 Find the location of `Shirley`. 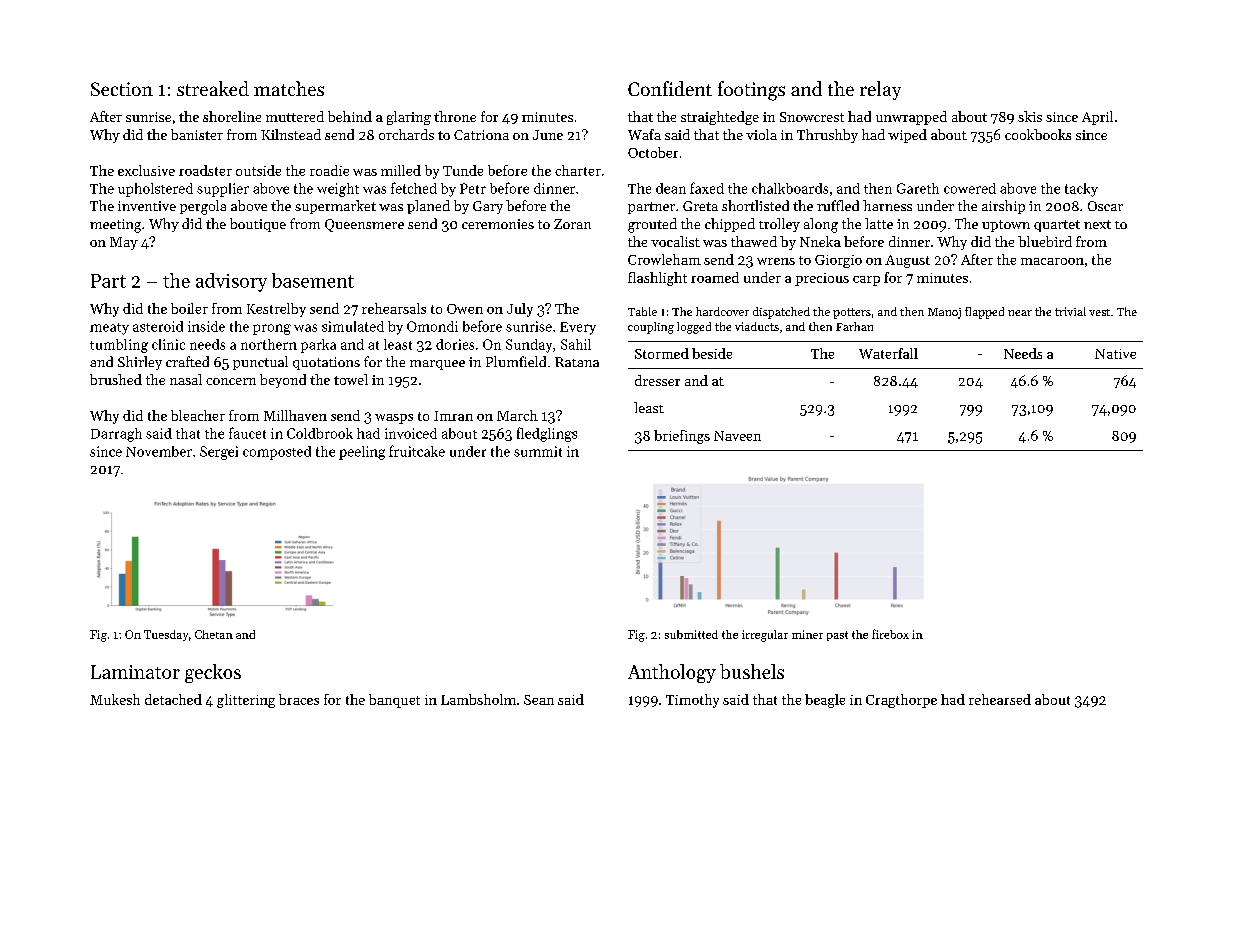

Shirley is located at coordinates (140, 363).
